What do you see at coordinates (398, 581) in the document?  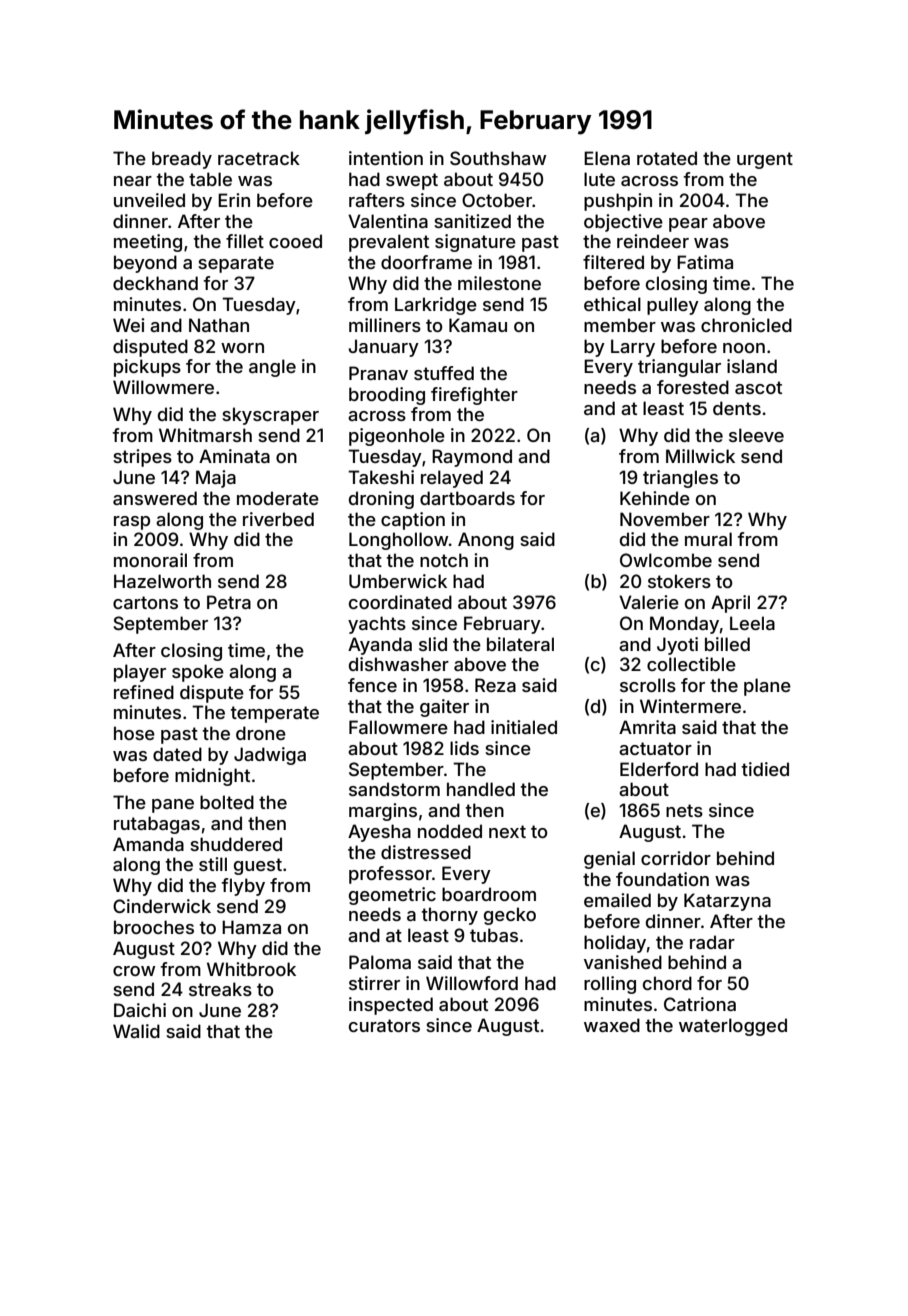 I see `Umberwick` at bounding box center [398, 581].
